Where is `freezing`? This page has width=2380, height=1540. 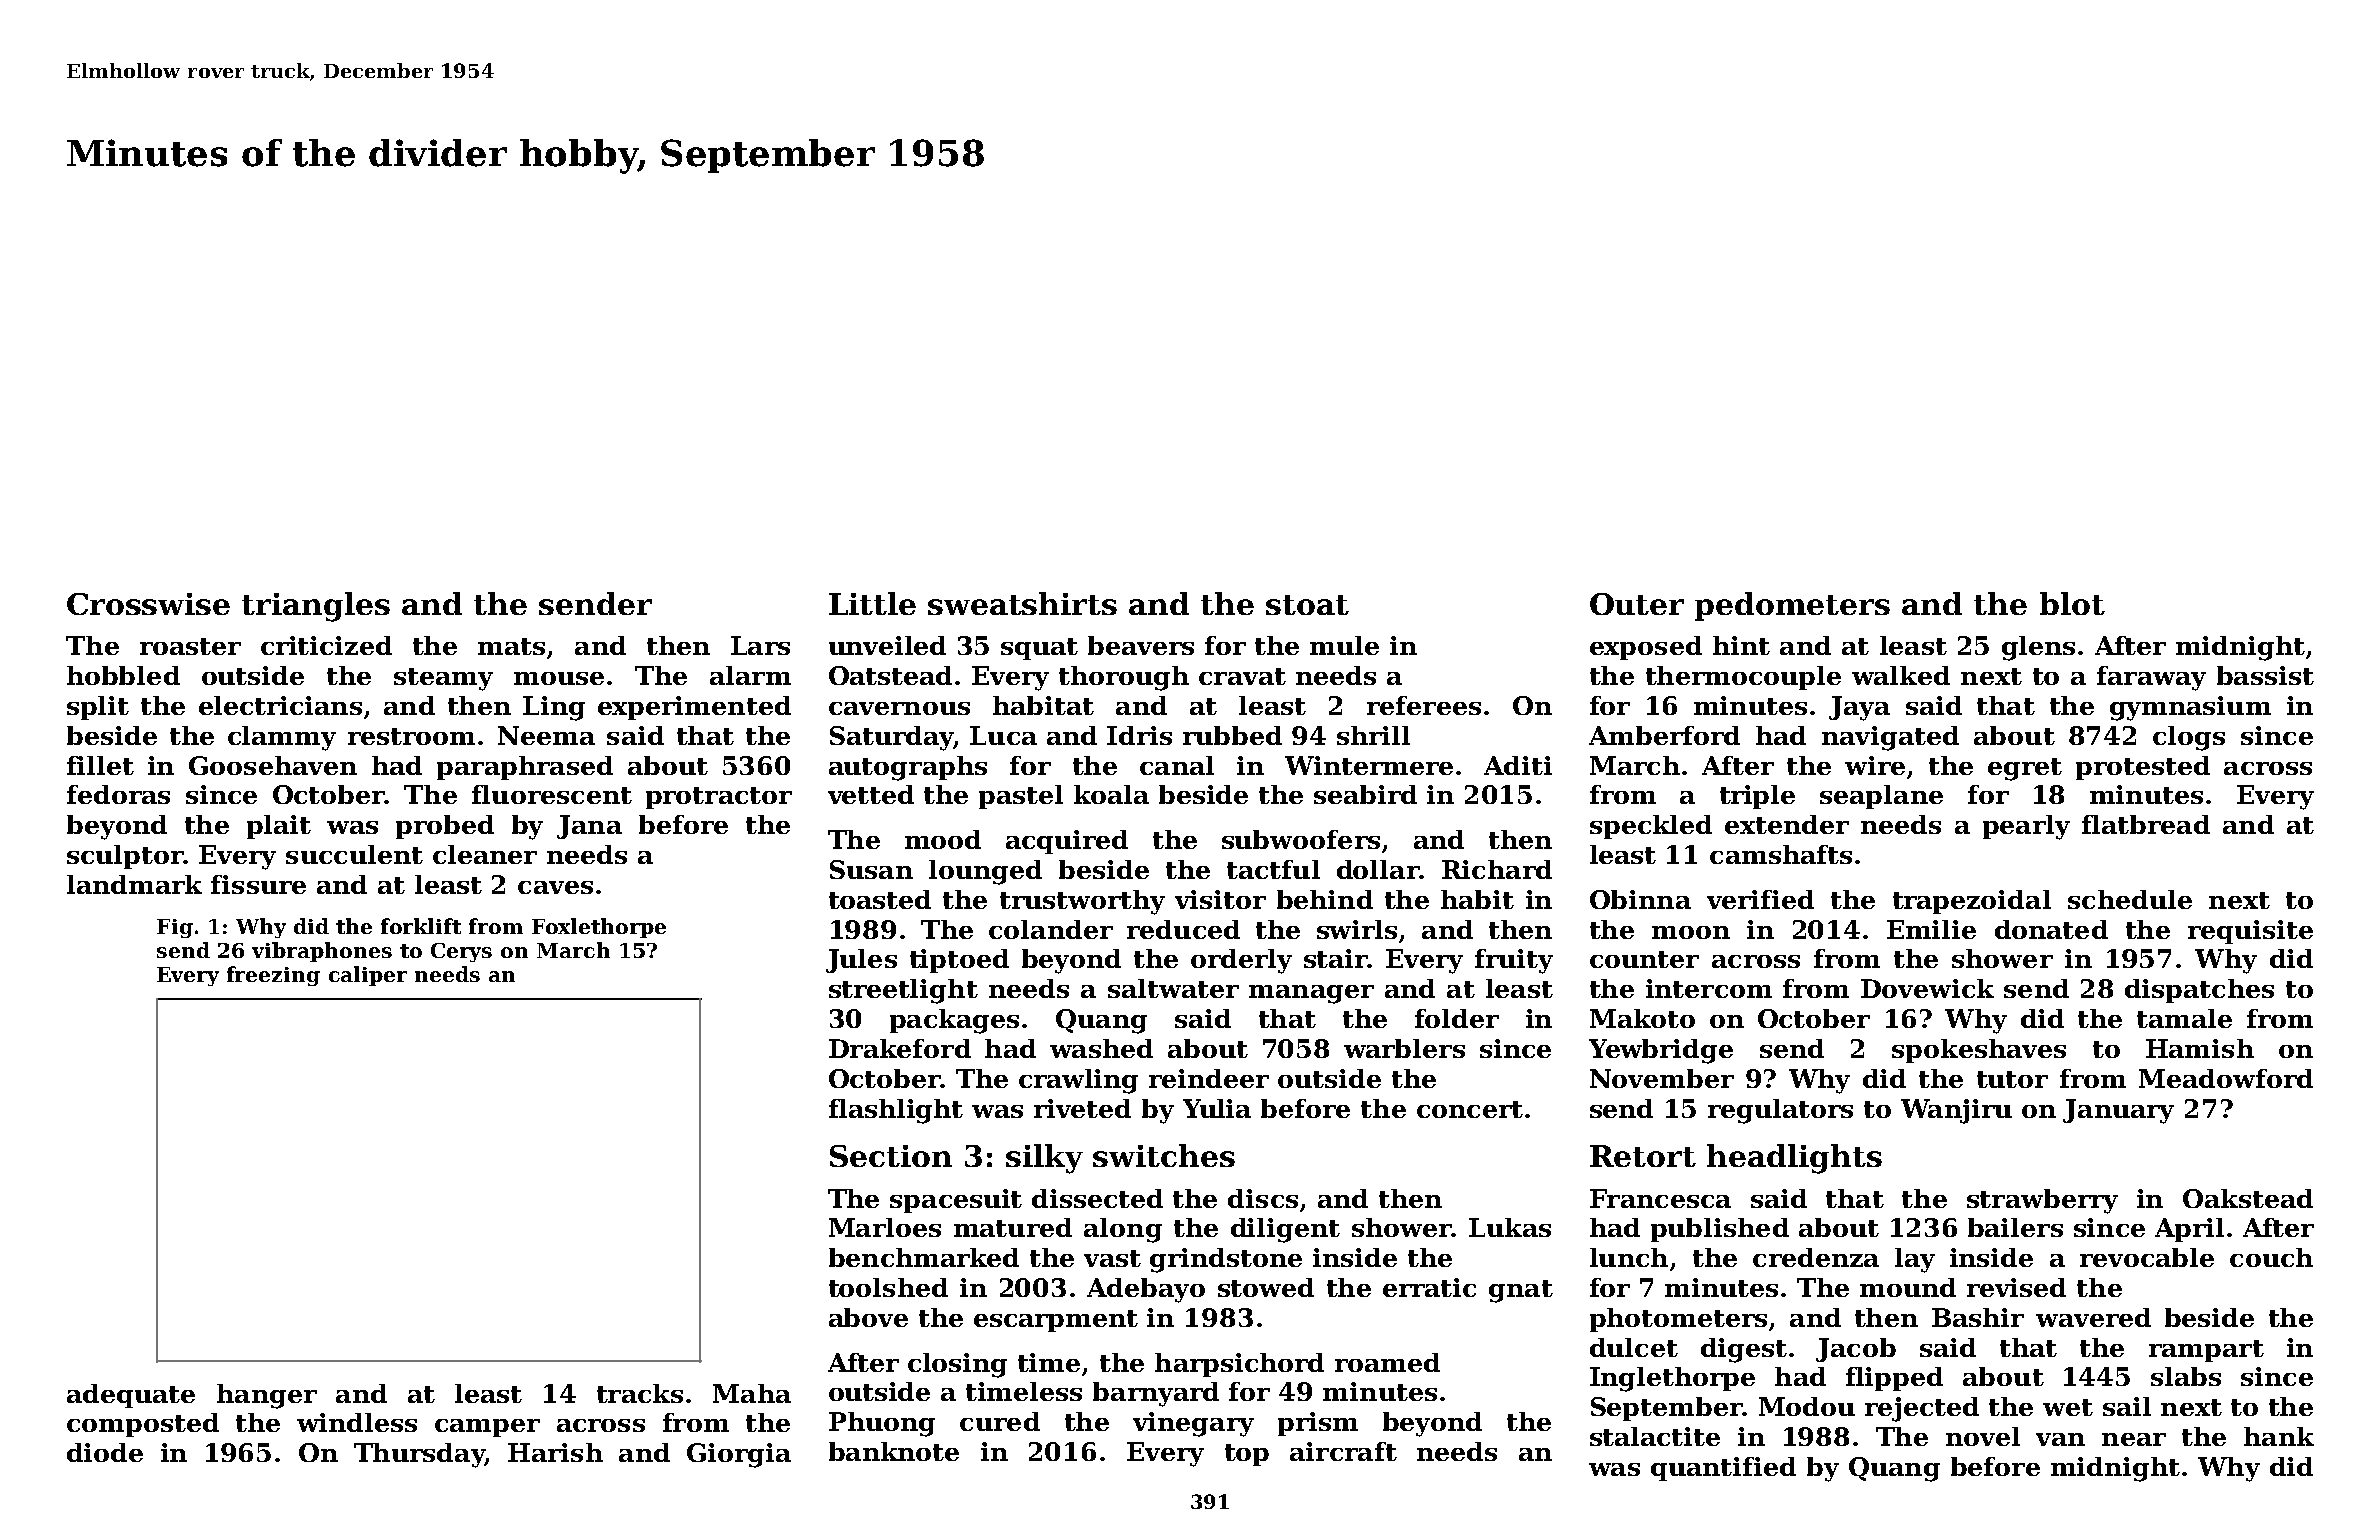
freezing is located at coordinates (273, 976).
